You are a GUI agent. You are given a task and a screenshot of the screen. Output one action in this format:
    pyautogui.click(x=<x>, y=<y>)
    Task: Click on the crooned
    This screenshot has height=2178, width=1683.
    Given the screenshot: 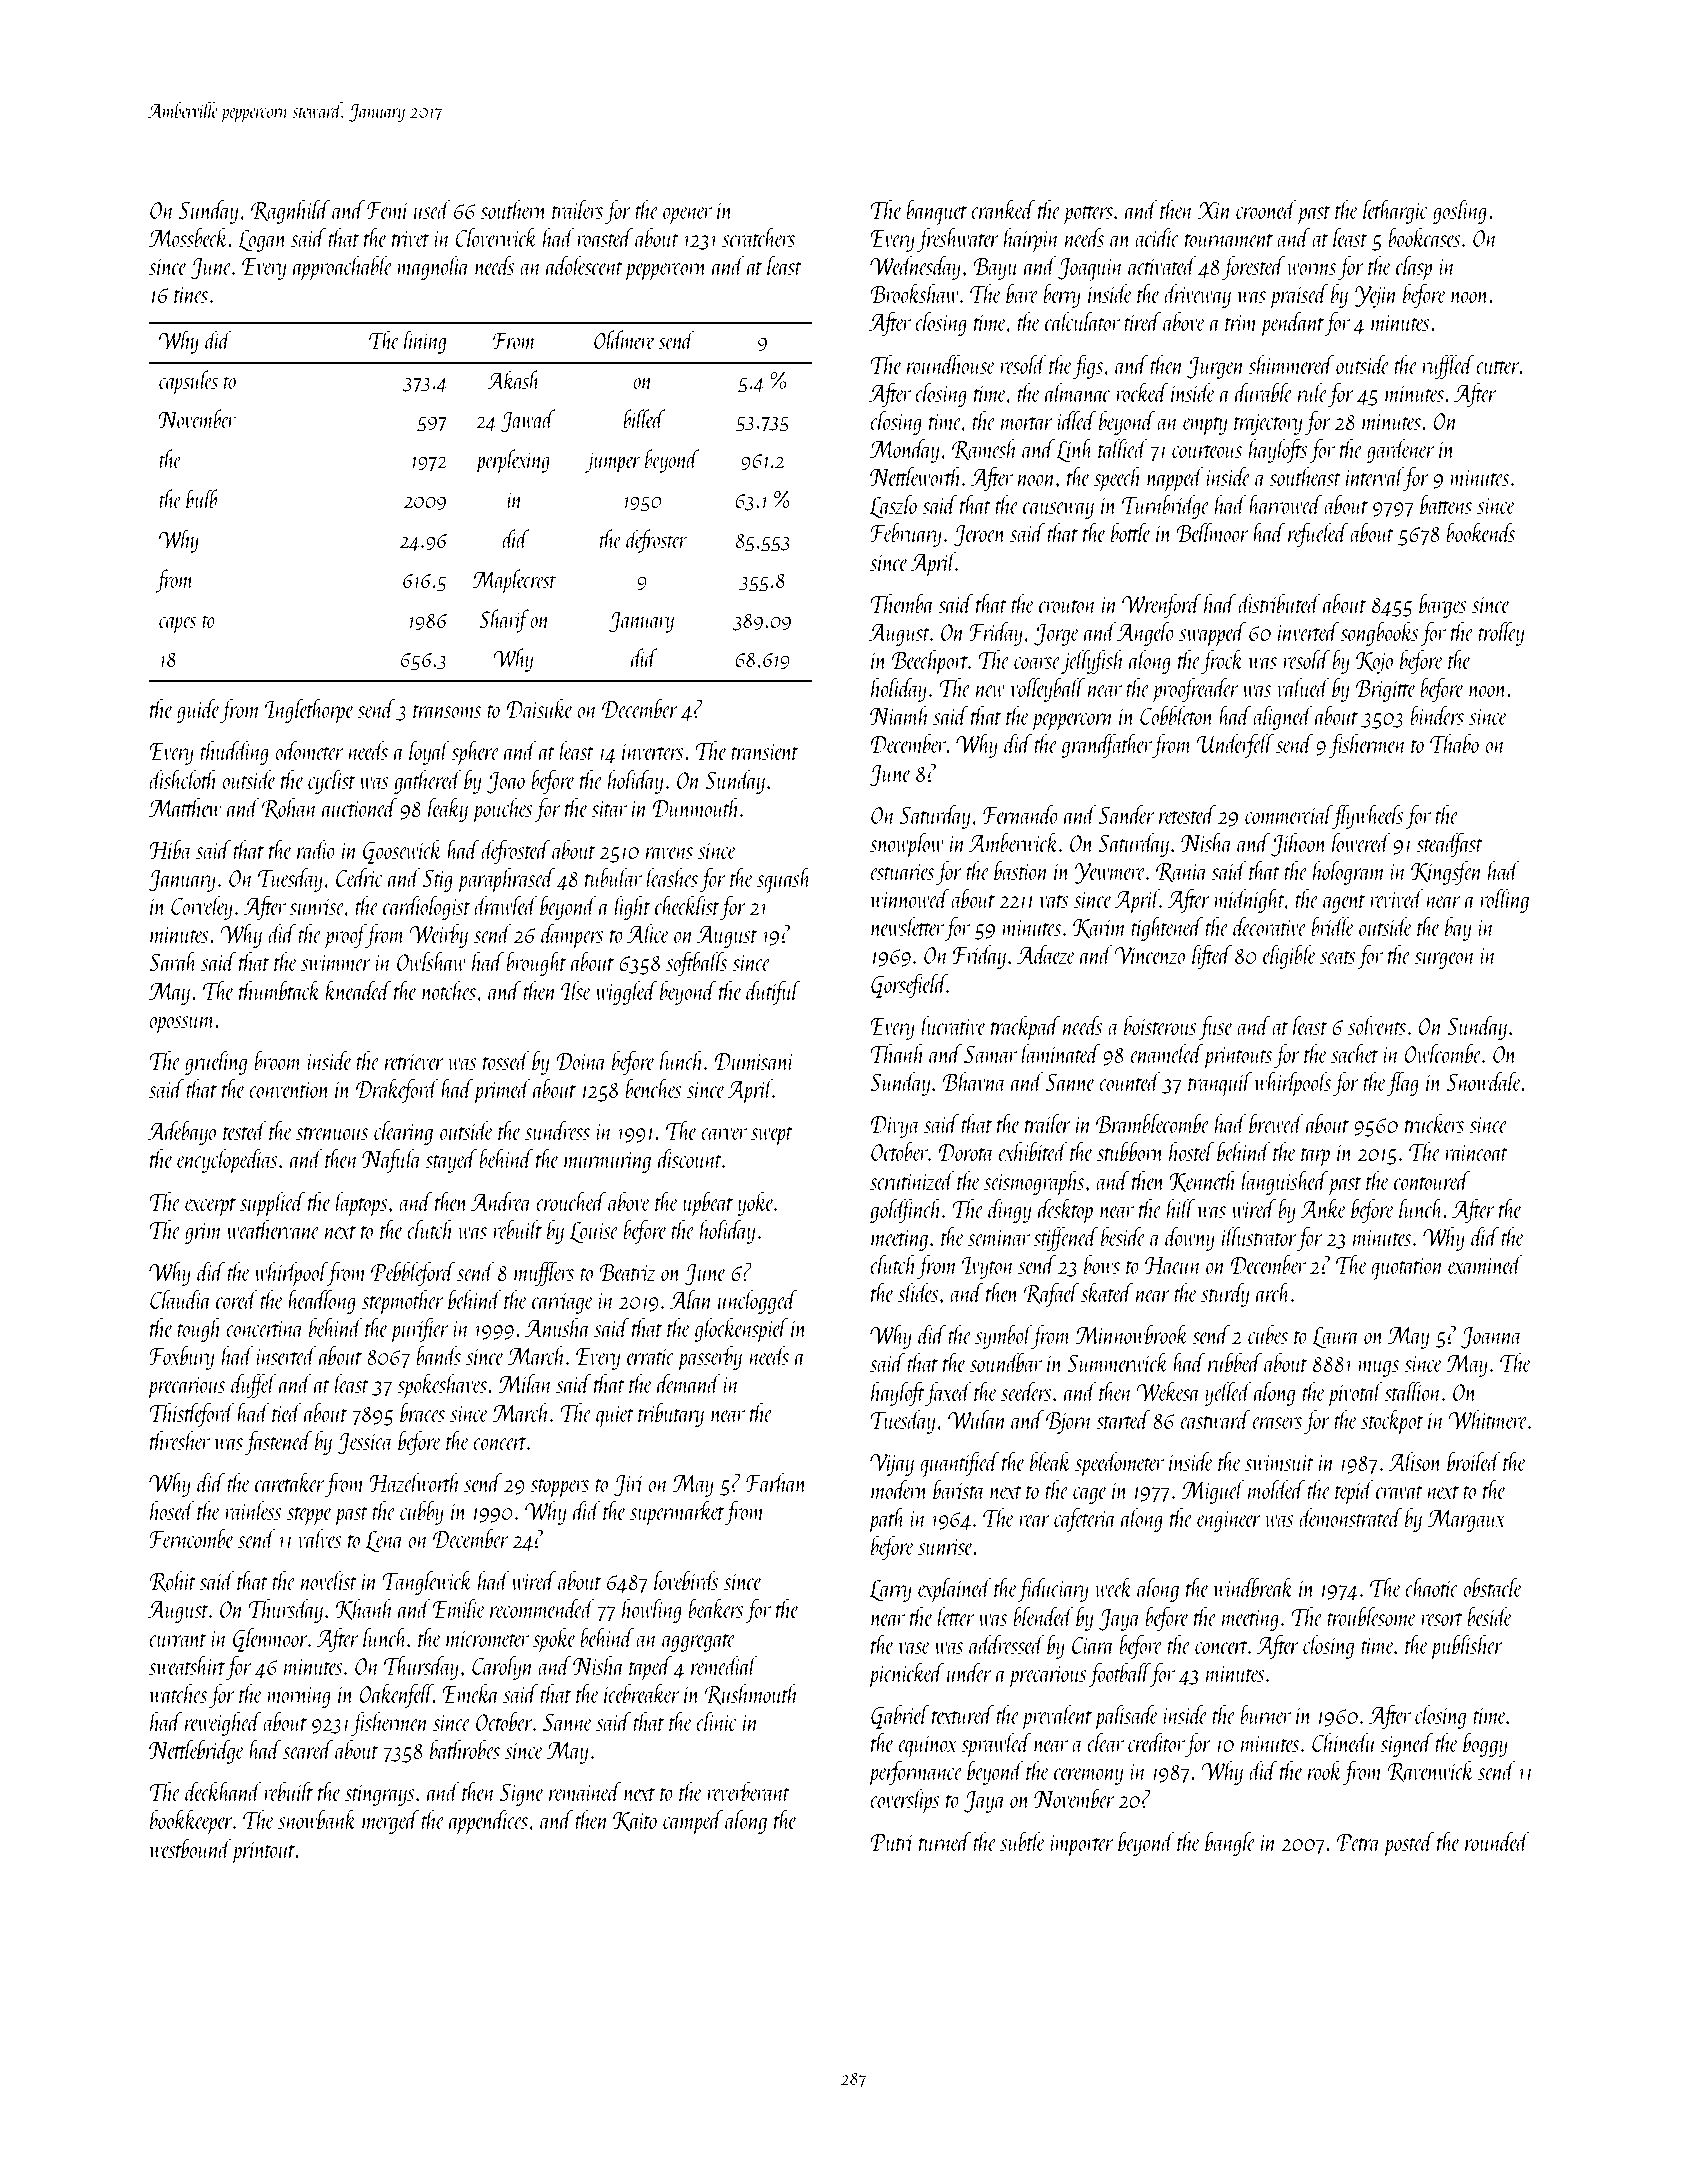 What is the action you would take?
    pyautogui.click(x=1266, y=209)
